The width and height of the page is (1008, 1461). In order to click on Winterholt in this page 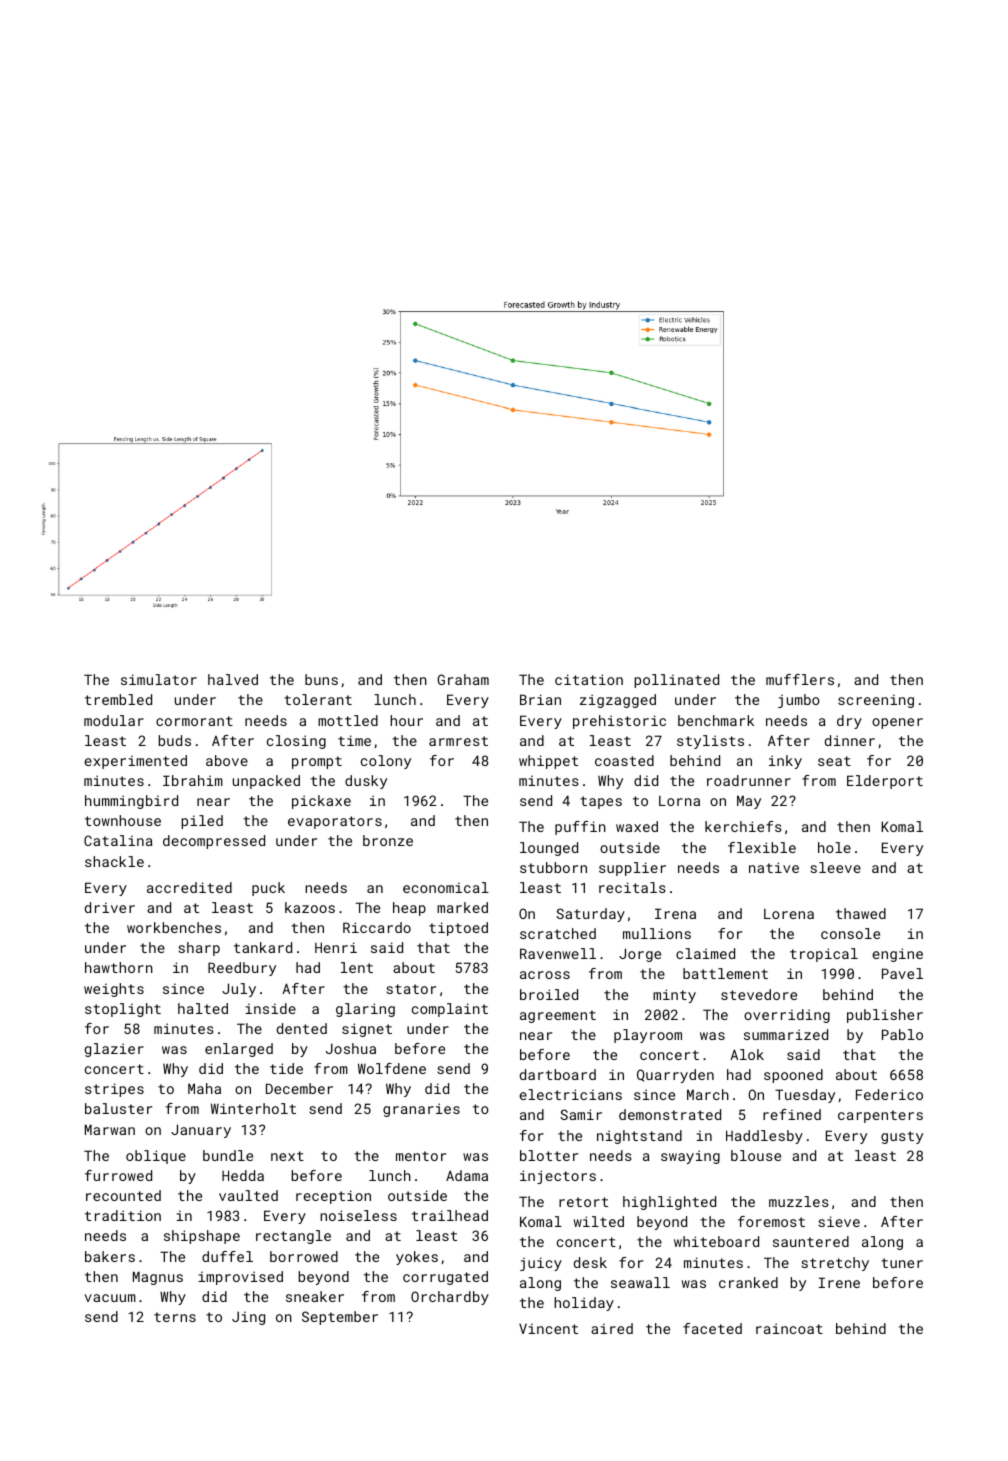, I will do `click(253, 1108)`.
